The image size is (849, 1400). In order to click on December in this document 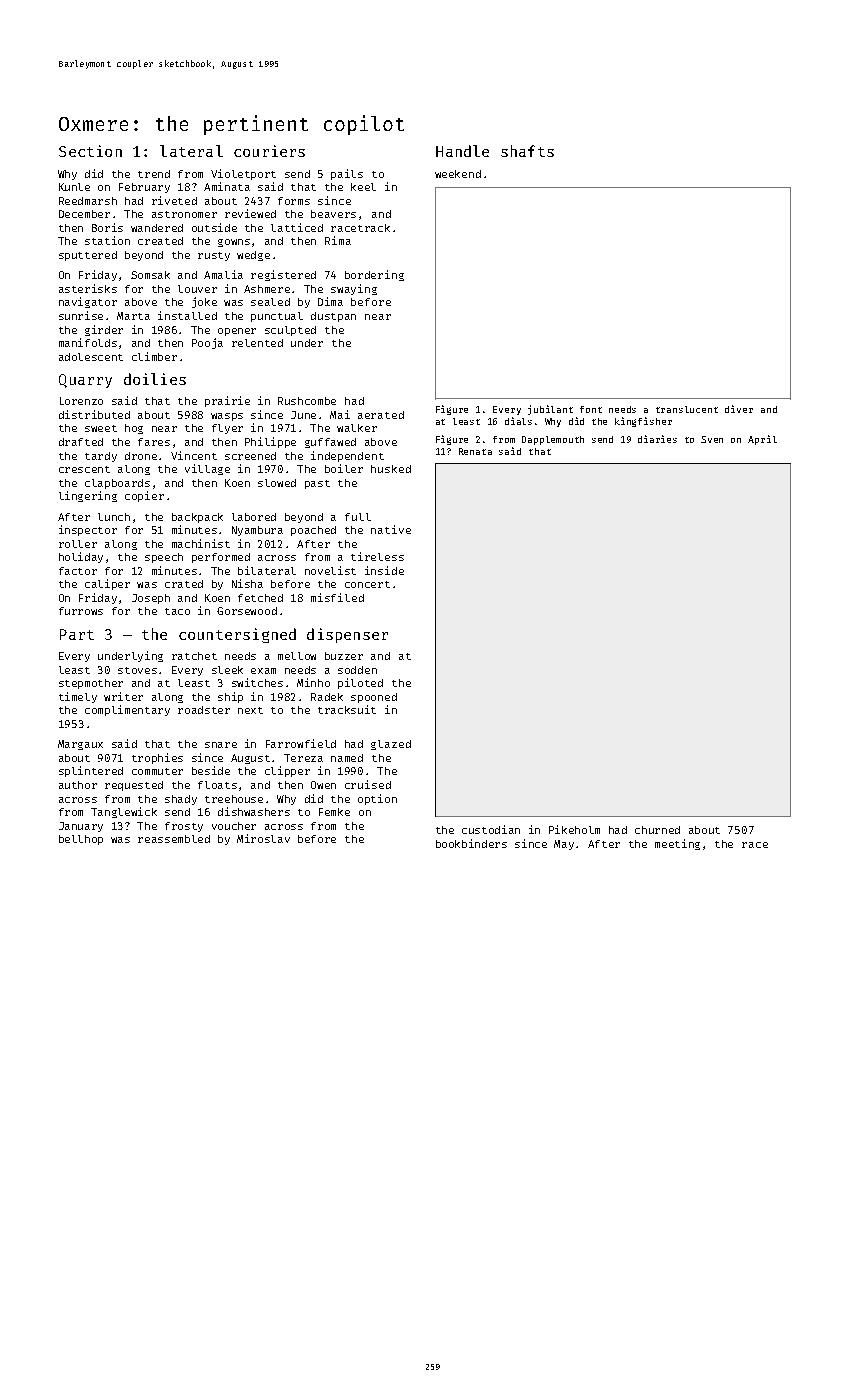, I will do `click(84, 214)`.
